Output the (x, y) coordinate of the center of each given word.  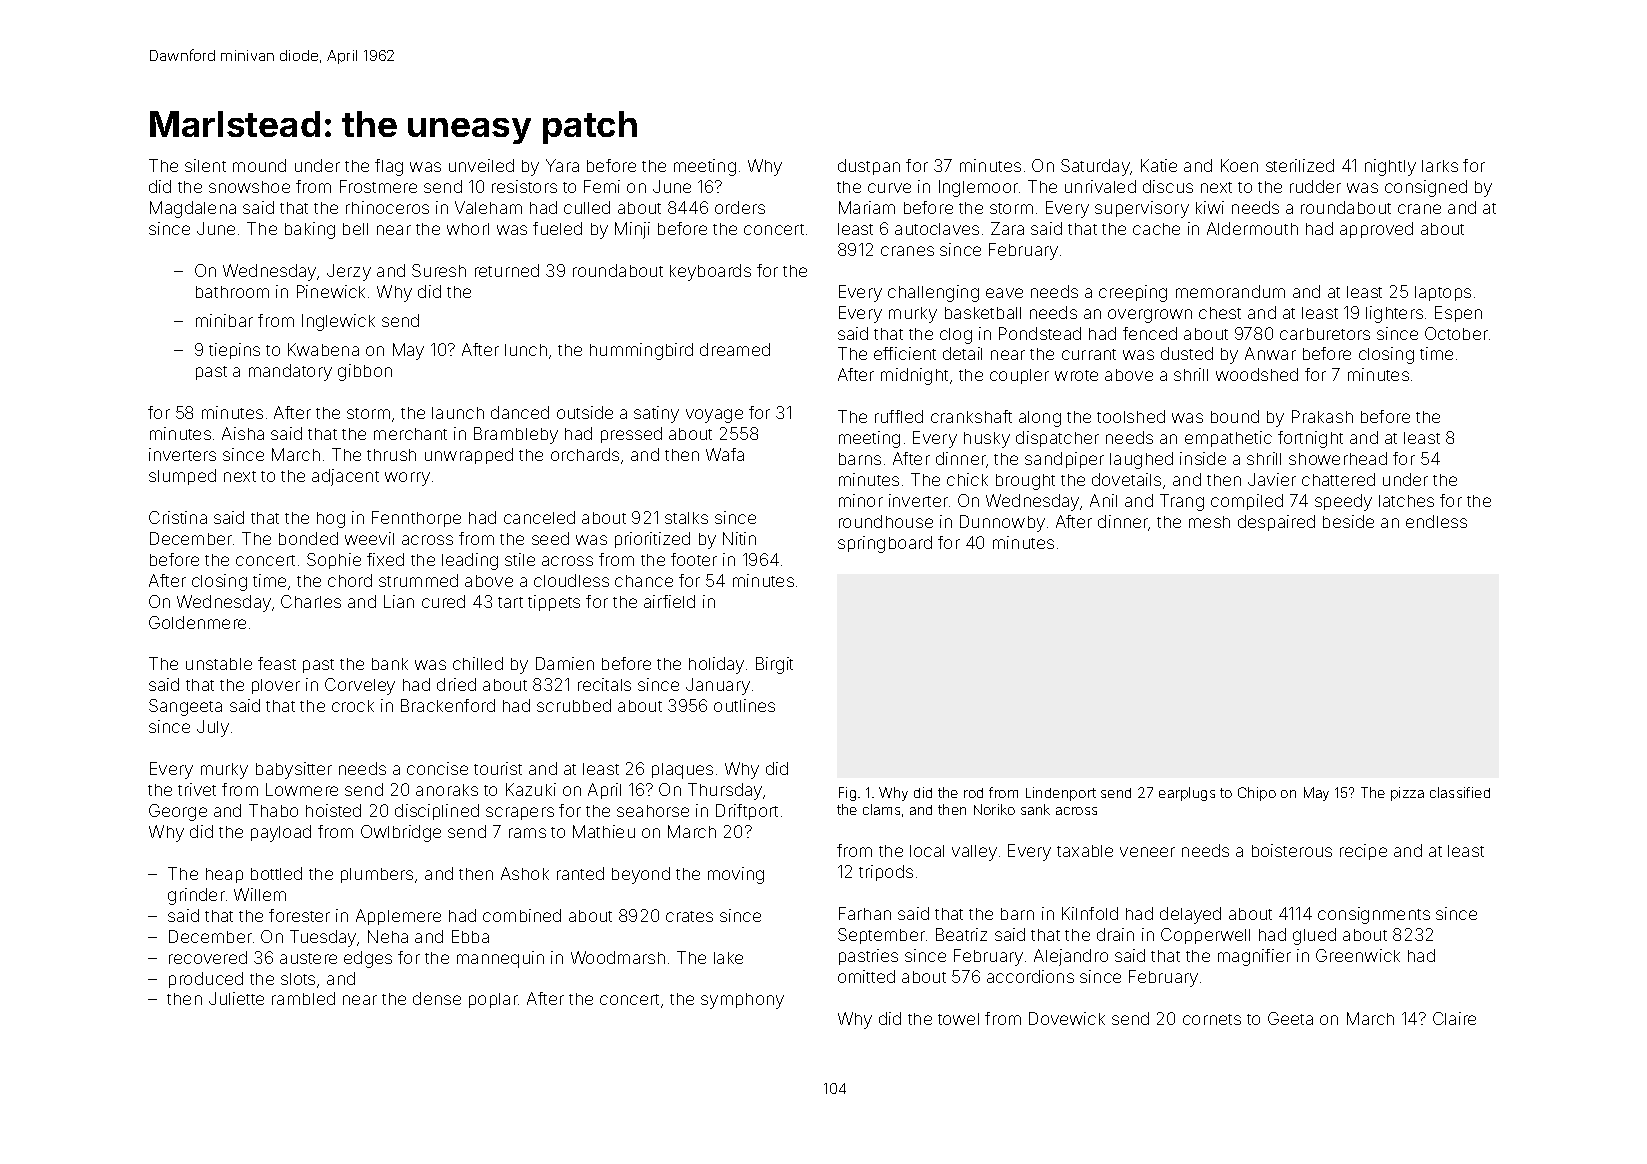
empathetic (1228, 439)
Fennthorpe (416, 519)
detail (962, 353)
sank (1035, 809)
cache (1156, 229)
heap (224, 875)
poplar (493, 1000)
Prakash (1322, 416)
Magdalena (193, 209)
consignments (1374, 915)
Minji (632, 230)
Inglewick (338, 322)
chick (967, 479)
